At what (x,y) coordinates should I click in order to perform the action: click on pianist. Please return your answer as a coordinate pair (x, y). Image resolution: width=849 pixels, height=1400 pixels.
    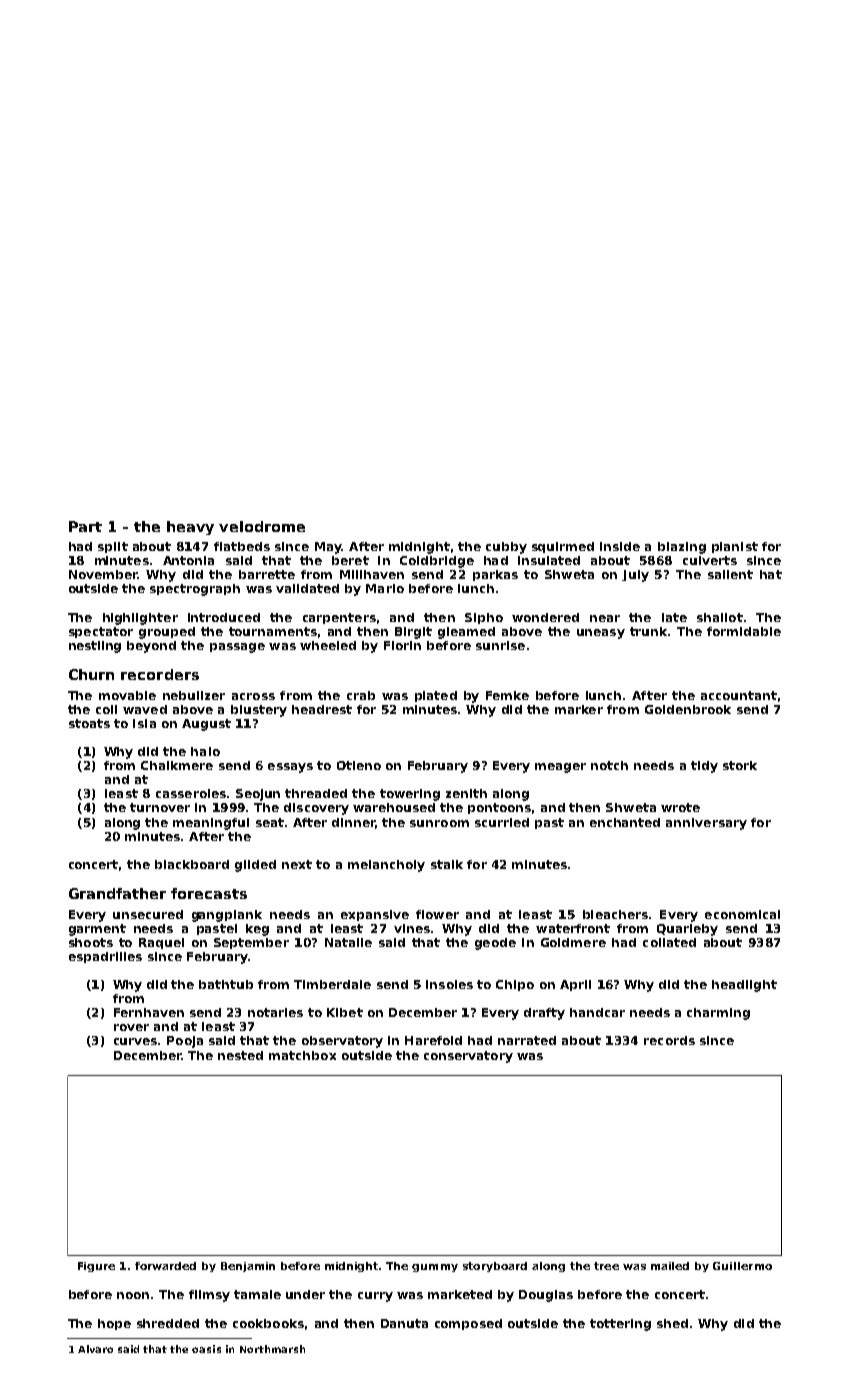
    Looking at the image, I should click on (735, 547).
